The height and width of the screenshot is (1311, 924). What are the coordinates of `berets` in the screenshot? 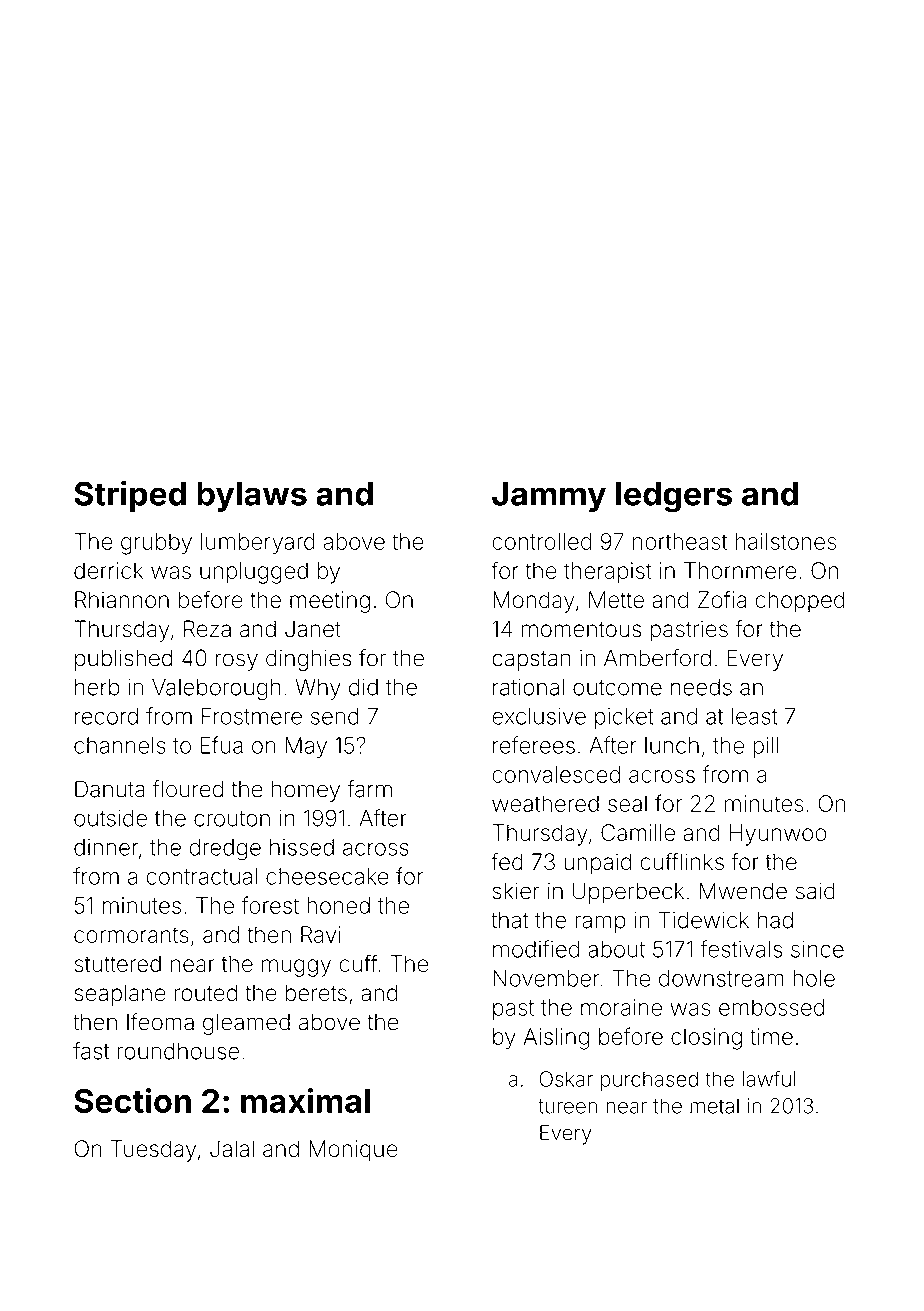 It's located at (316, 993).
